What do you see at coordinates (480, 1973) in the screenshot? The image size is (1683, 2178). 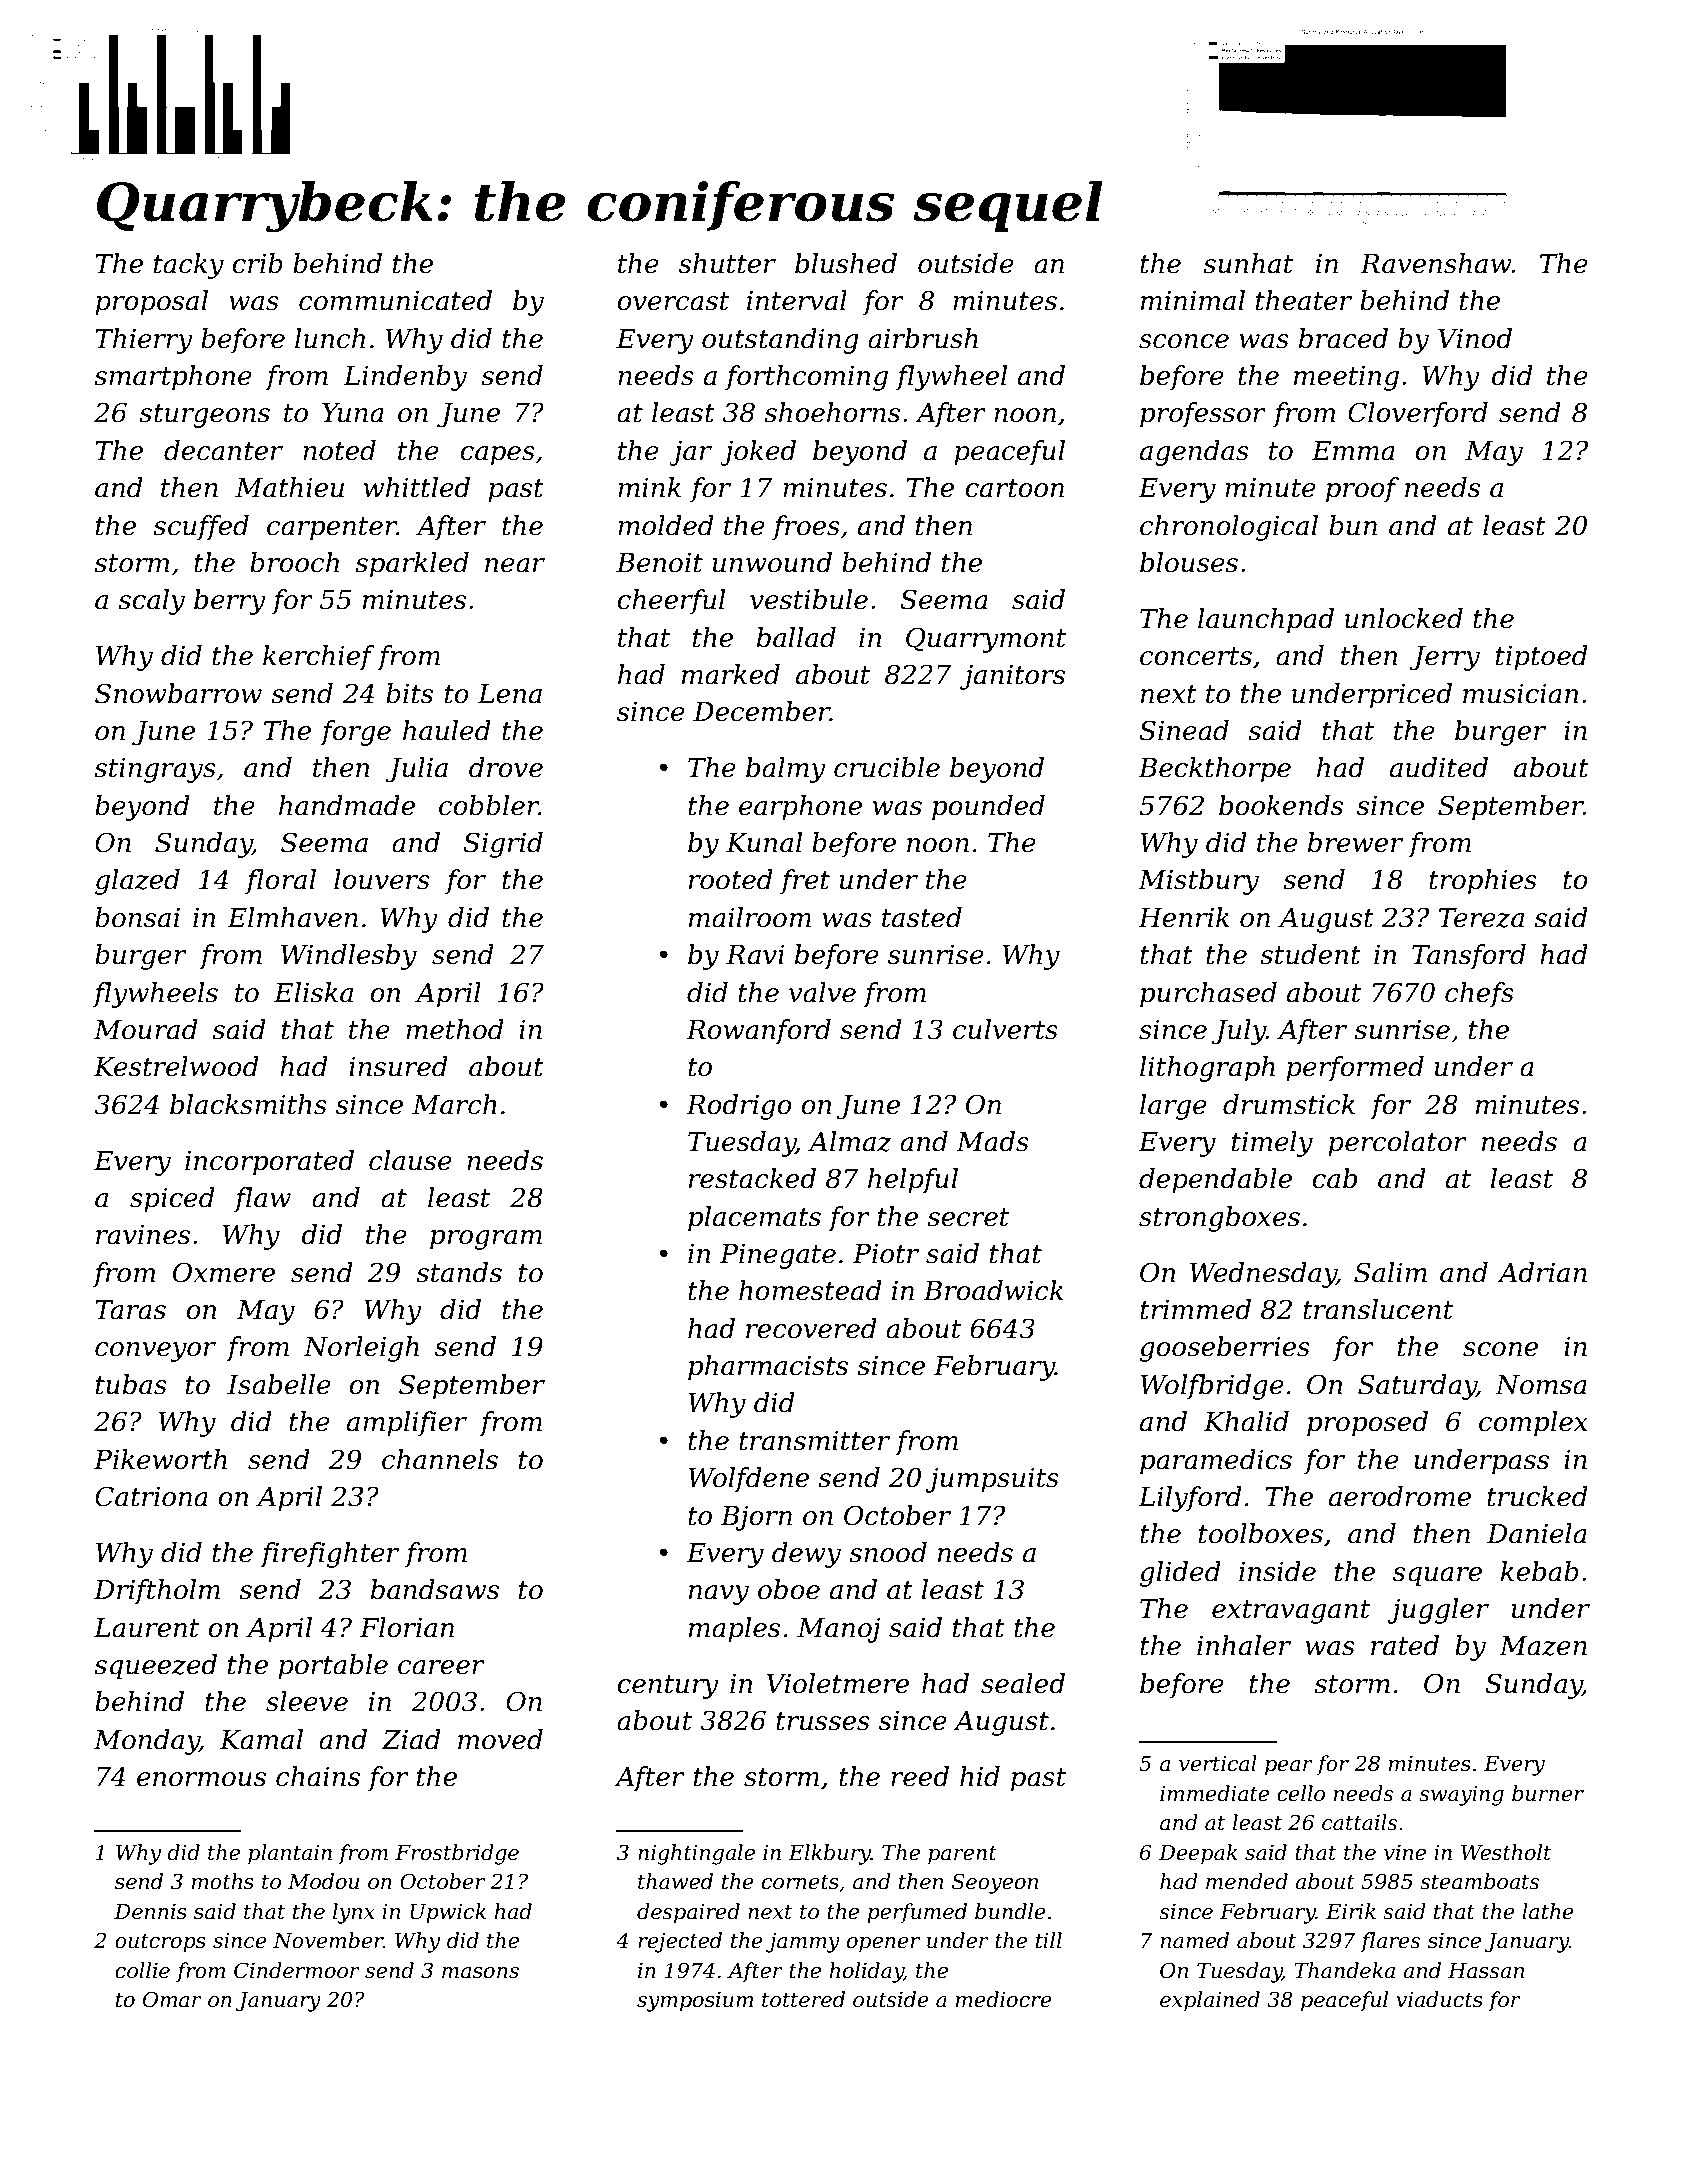 I see `masons` at bounding box center [480, 1973].
